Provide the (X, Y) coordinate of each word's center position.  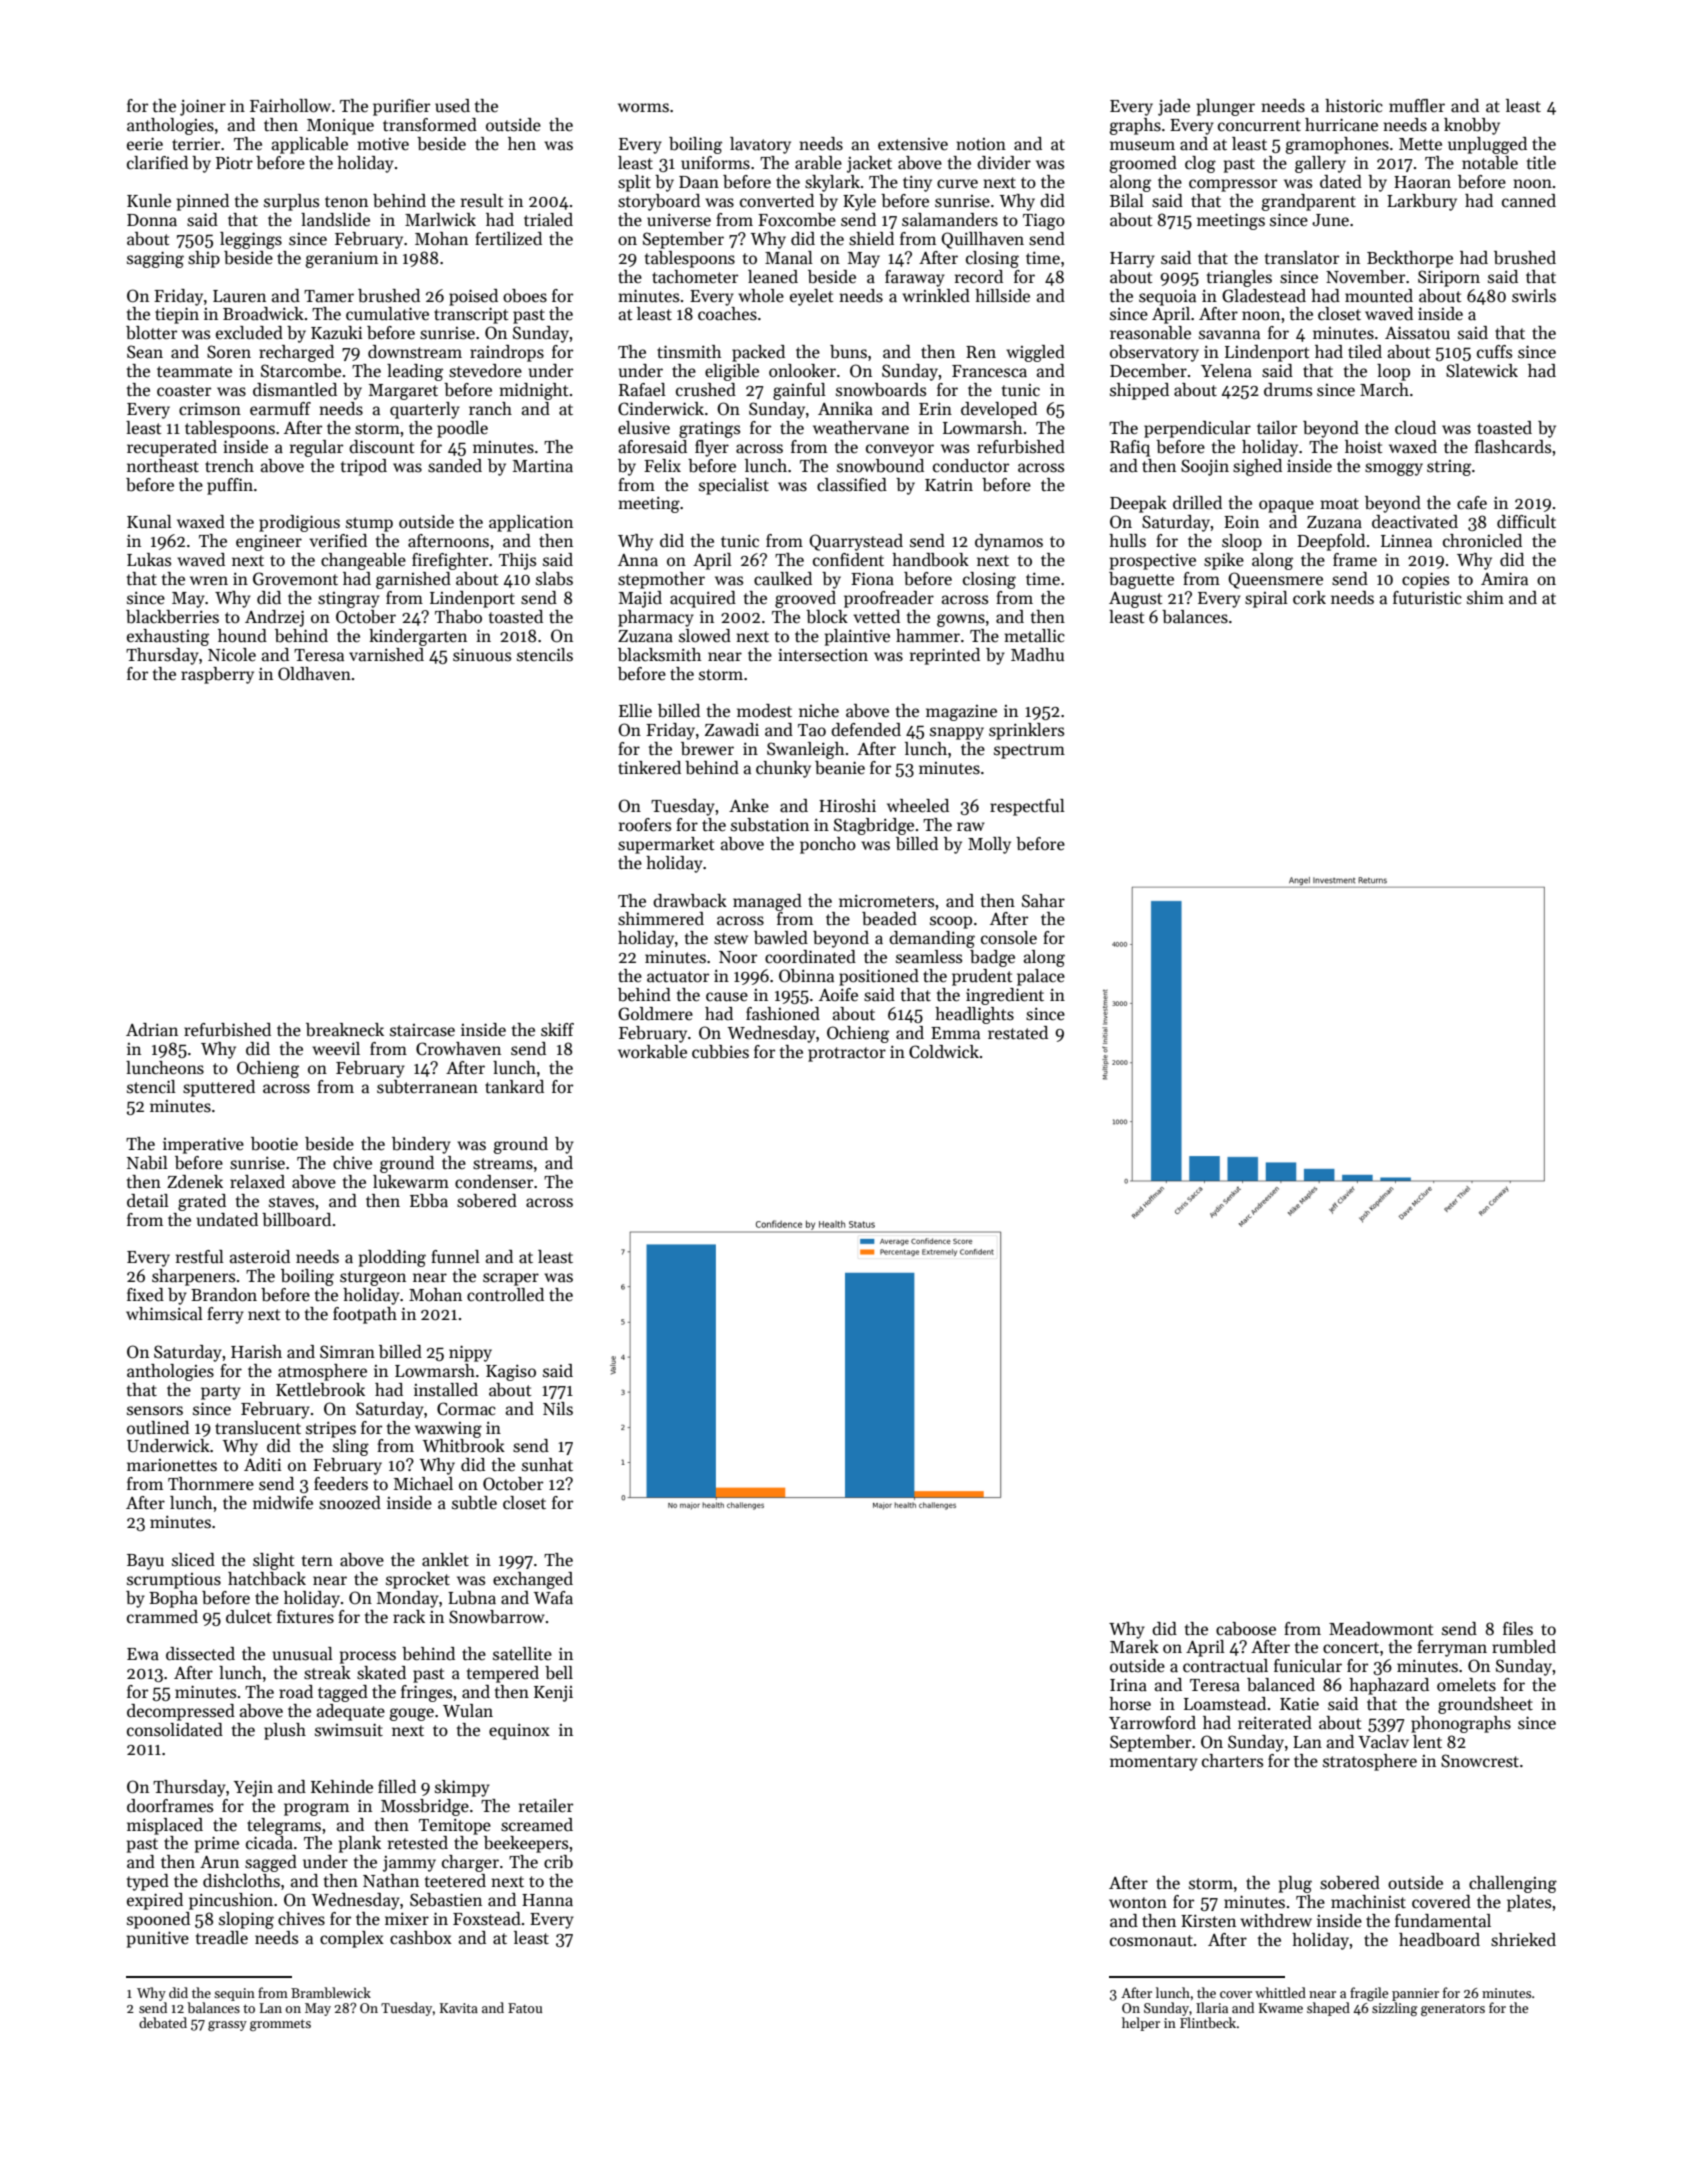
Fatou (525, 2008)
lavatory (760, 145)
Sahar (1043, 901)
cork (1309, 597)
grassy (227, 2026)
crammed (162, 1617)
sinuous (482, 655)
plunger (1226, 107)
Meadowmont (1381, 1629)
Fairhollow (290, 106)
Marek (1134, 1647)
